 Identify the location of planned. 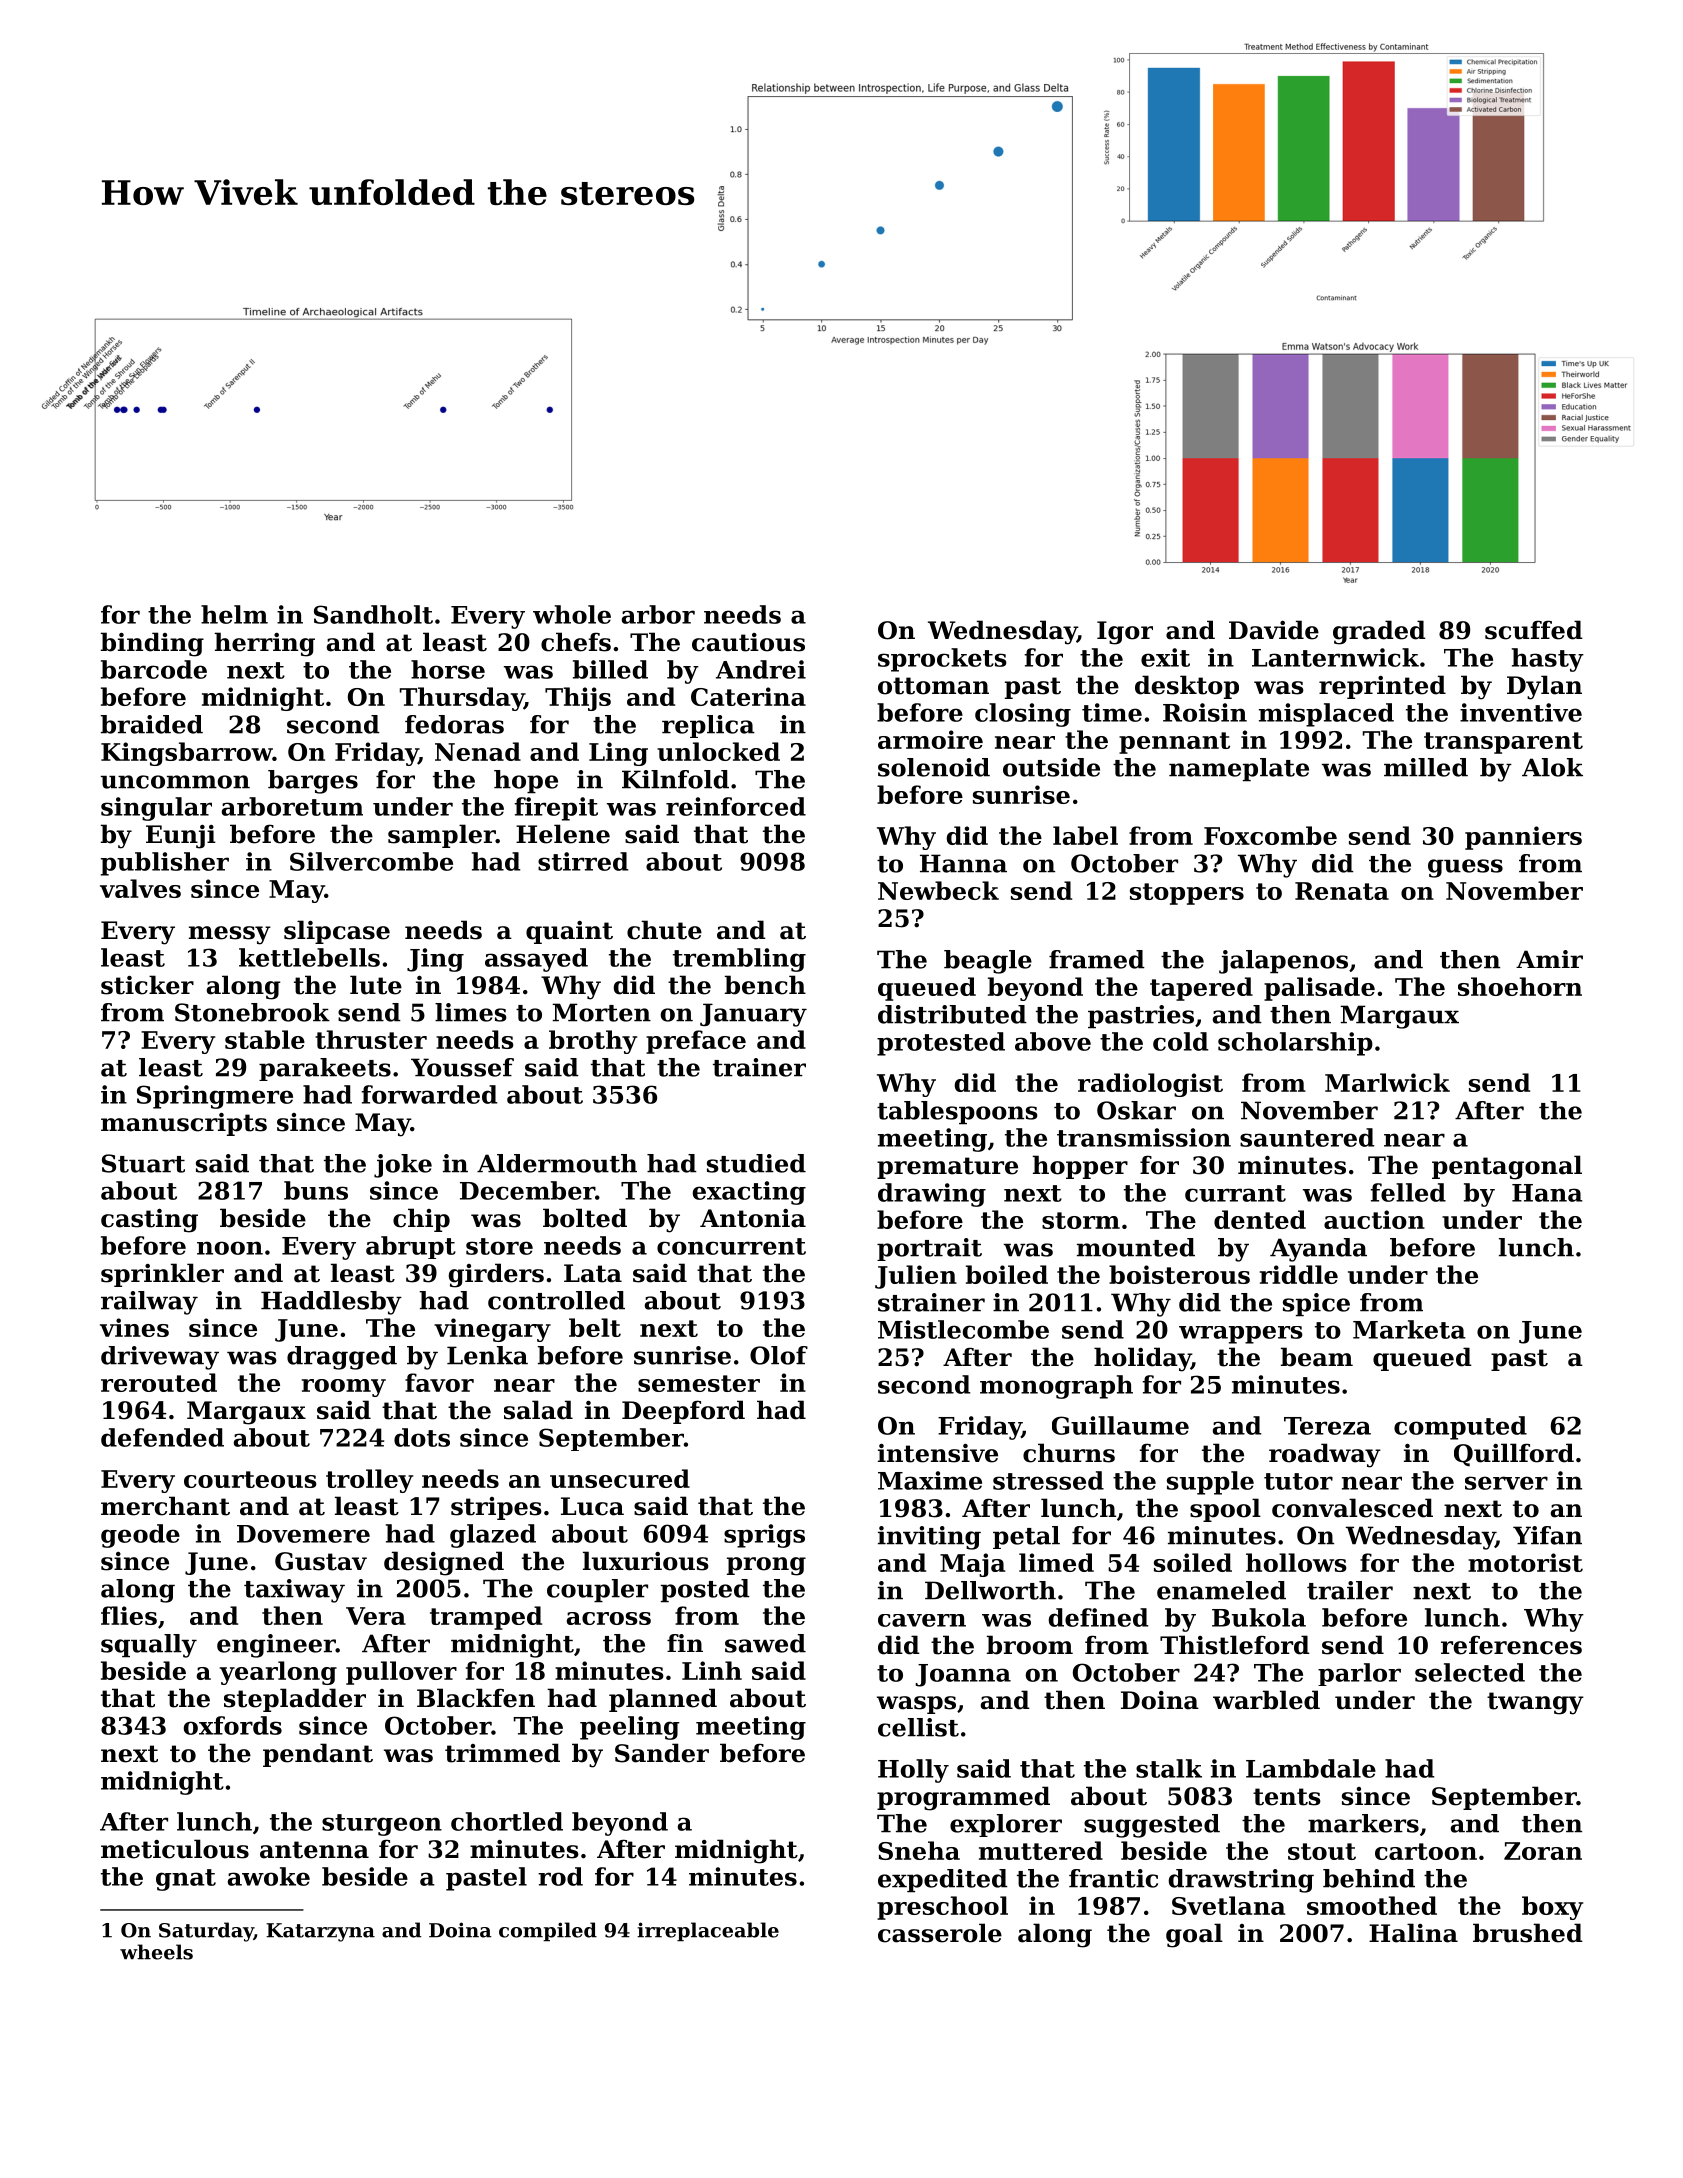
(663, 1700).
